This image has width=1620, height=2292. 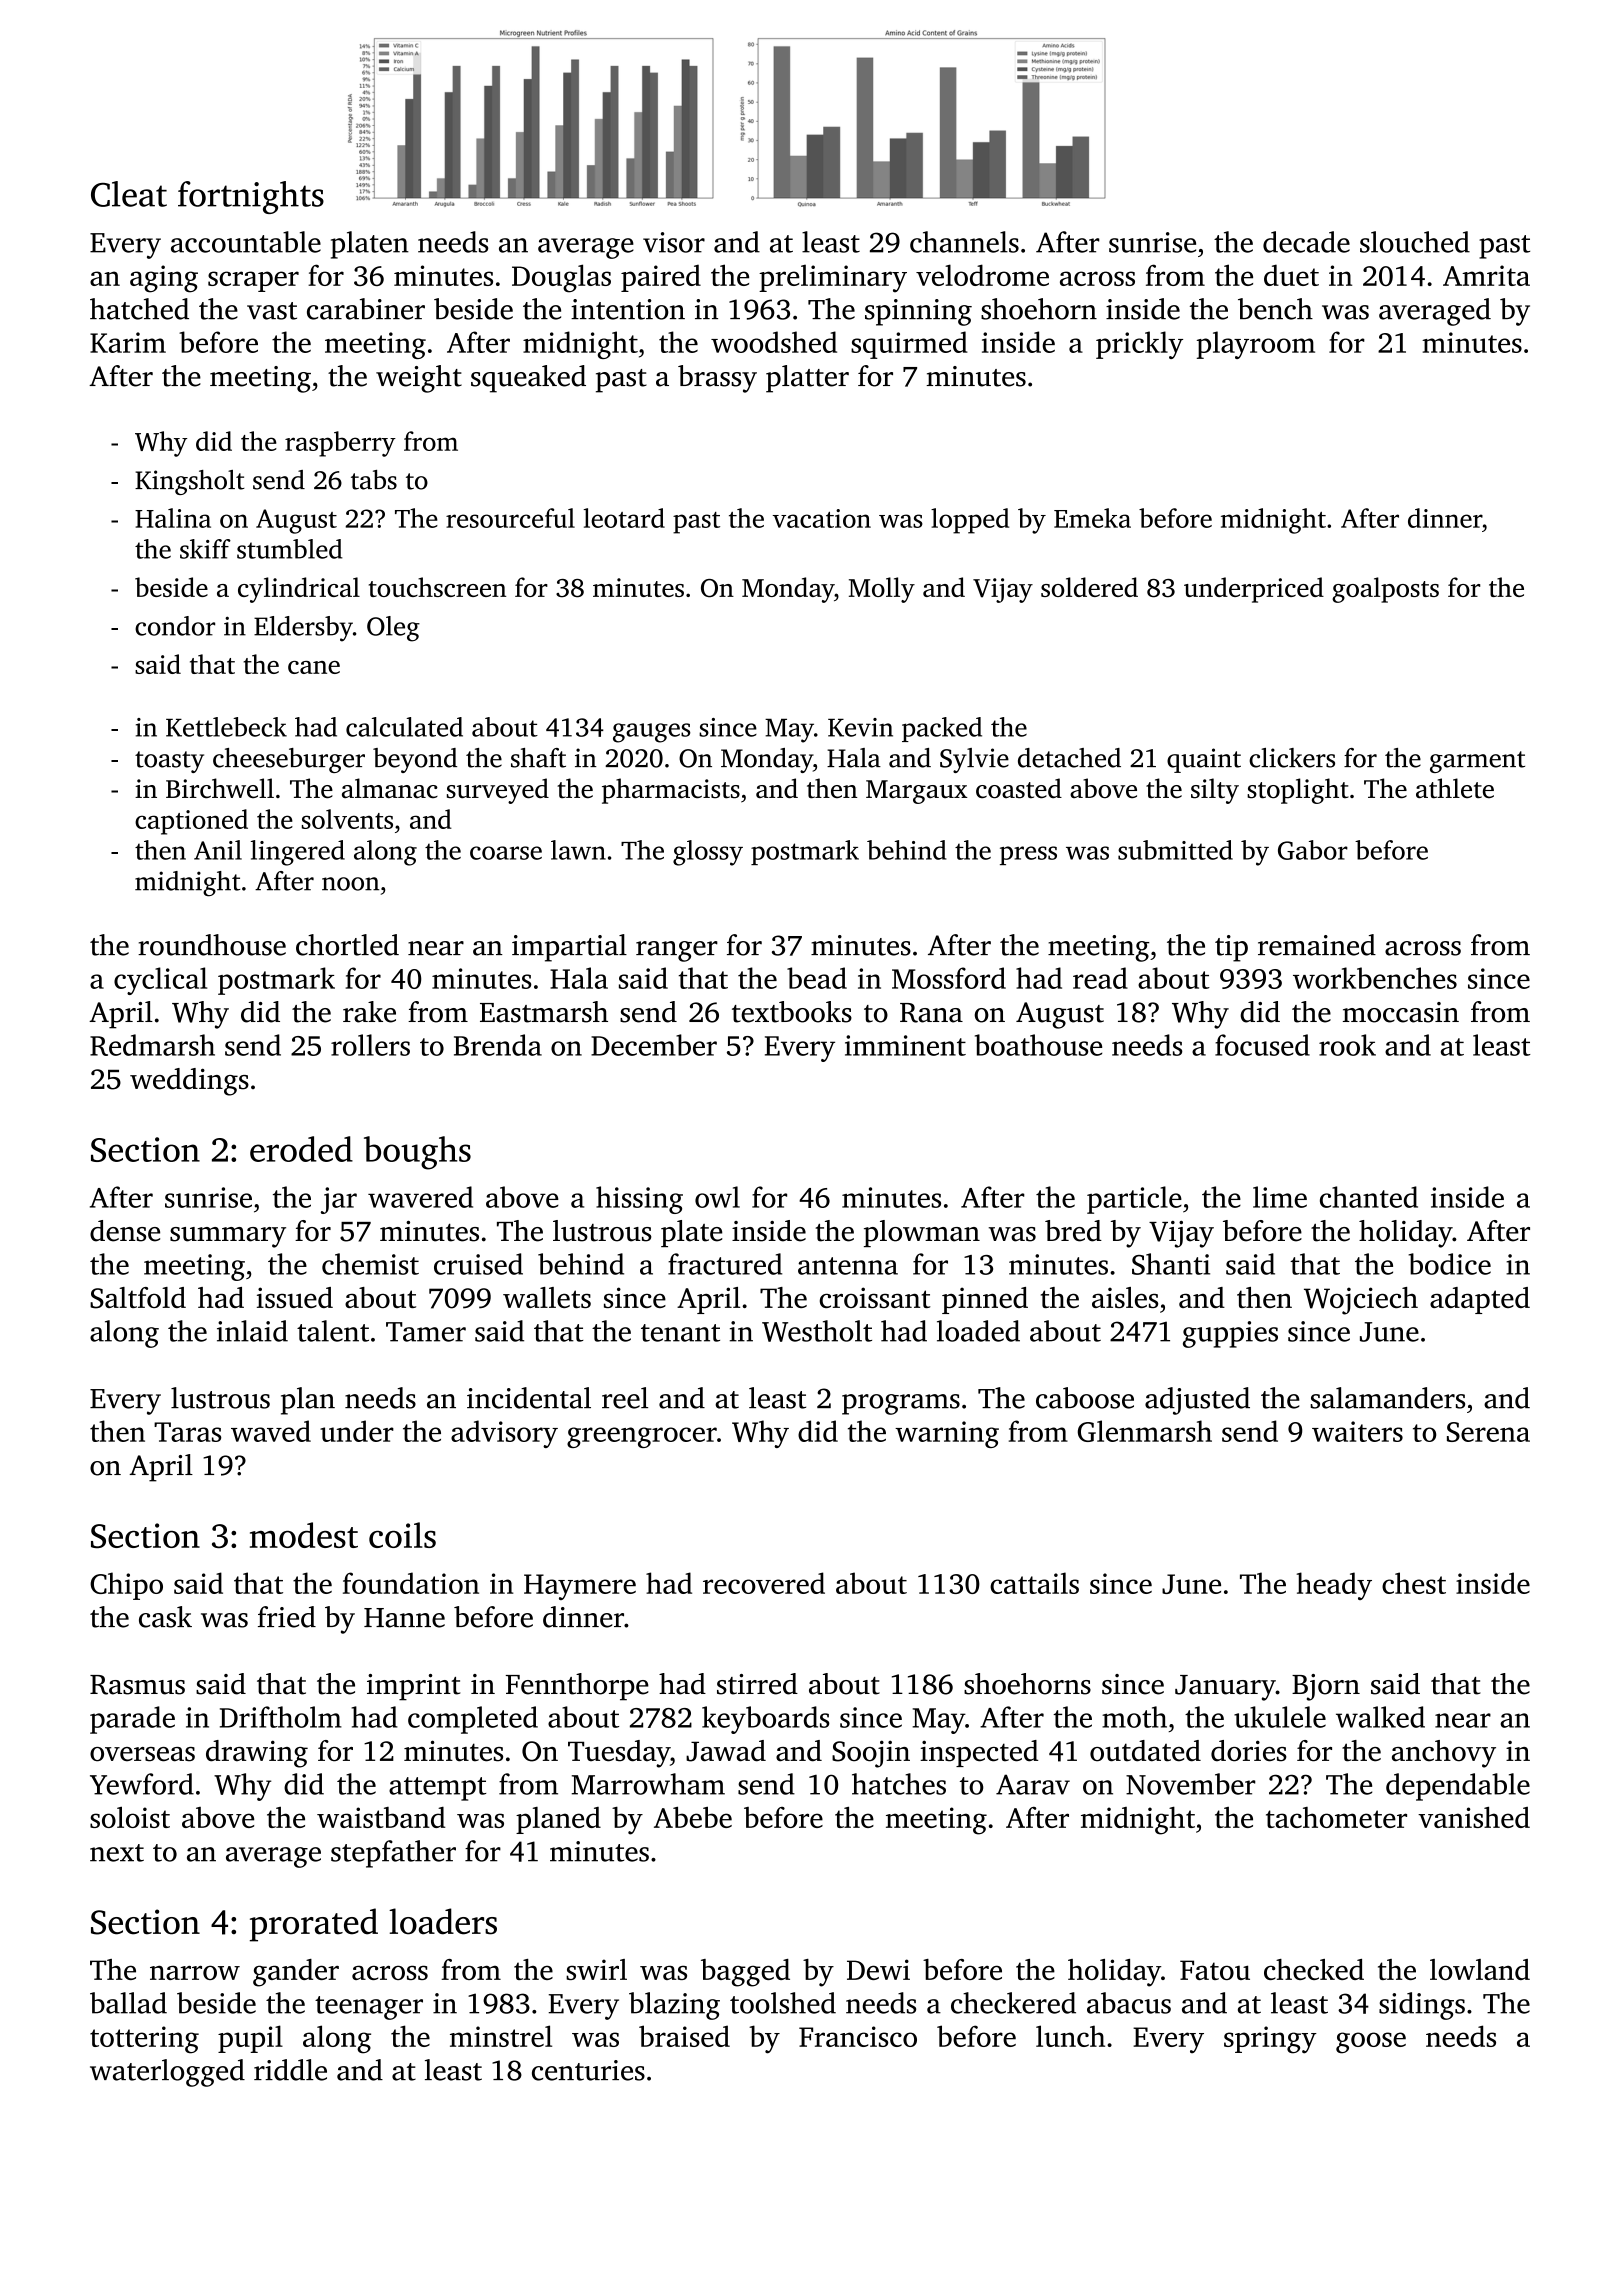 I want to click on velodrome, so click(x=982, y=275).
